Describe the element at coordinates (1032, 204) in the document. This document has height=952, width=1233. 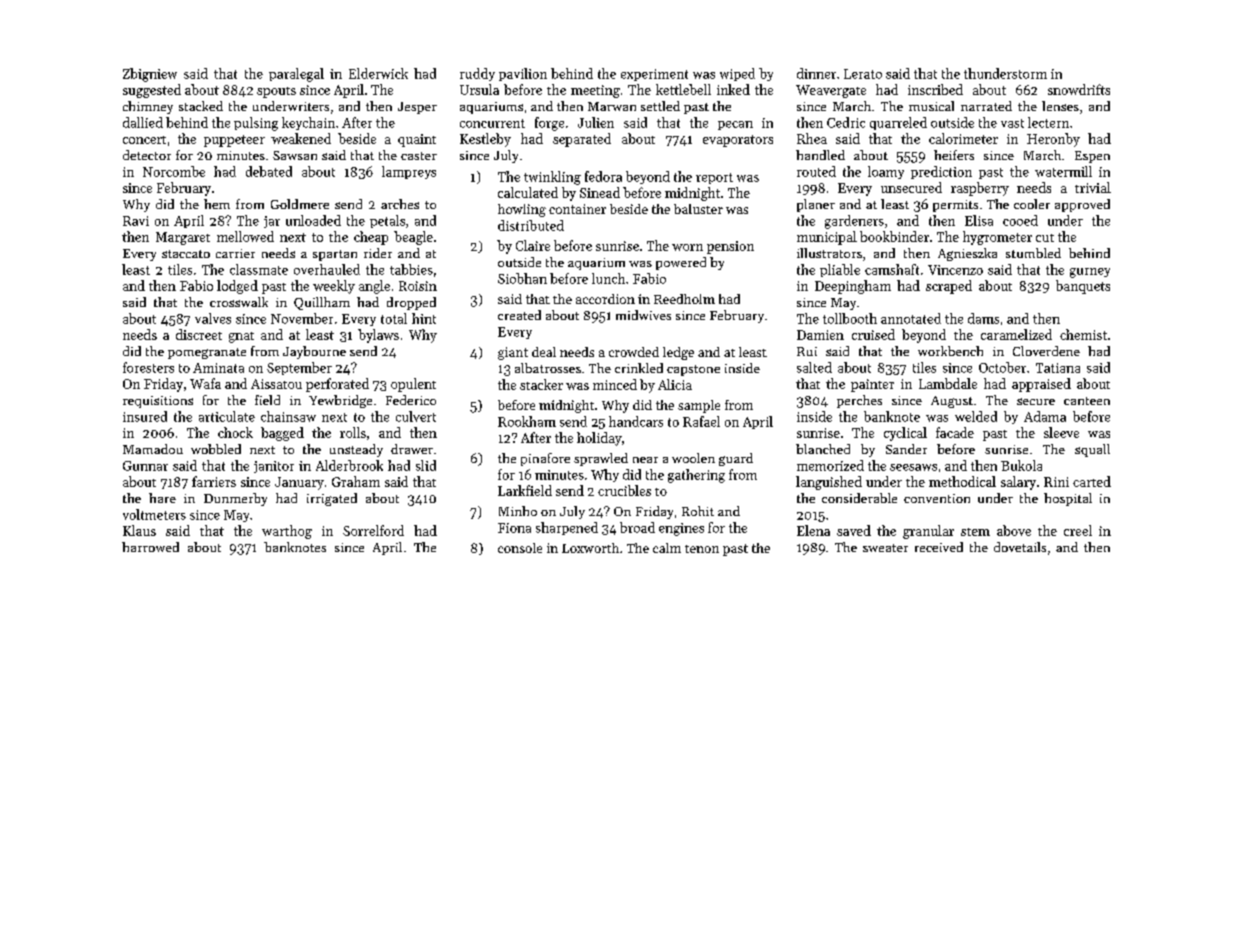
I see `cooler` at that location.
